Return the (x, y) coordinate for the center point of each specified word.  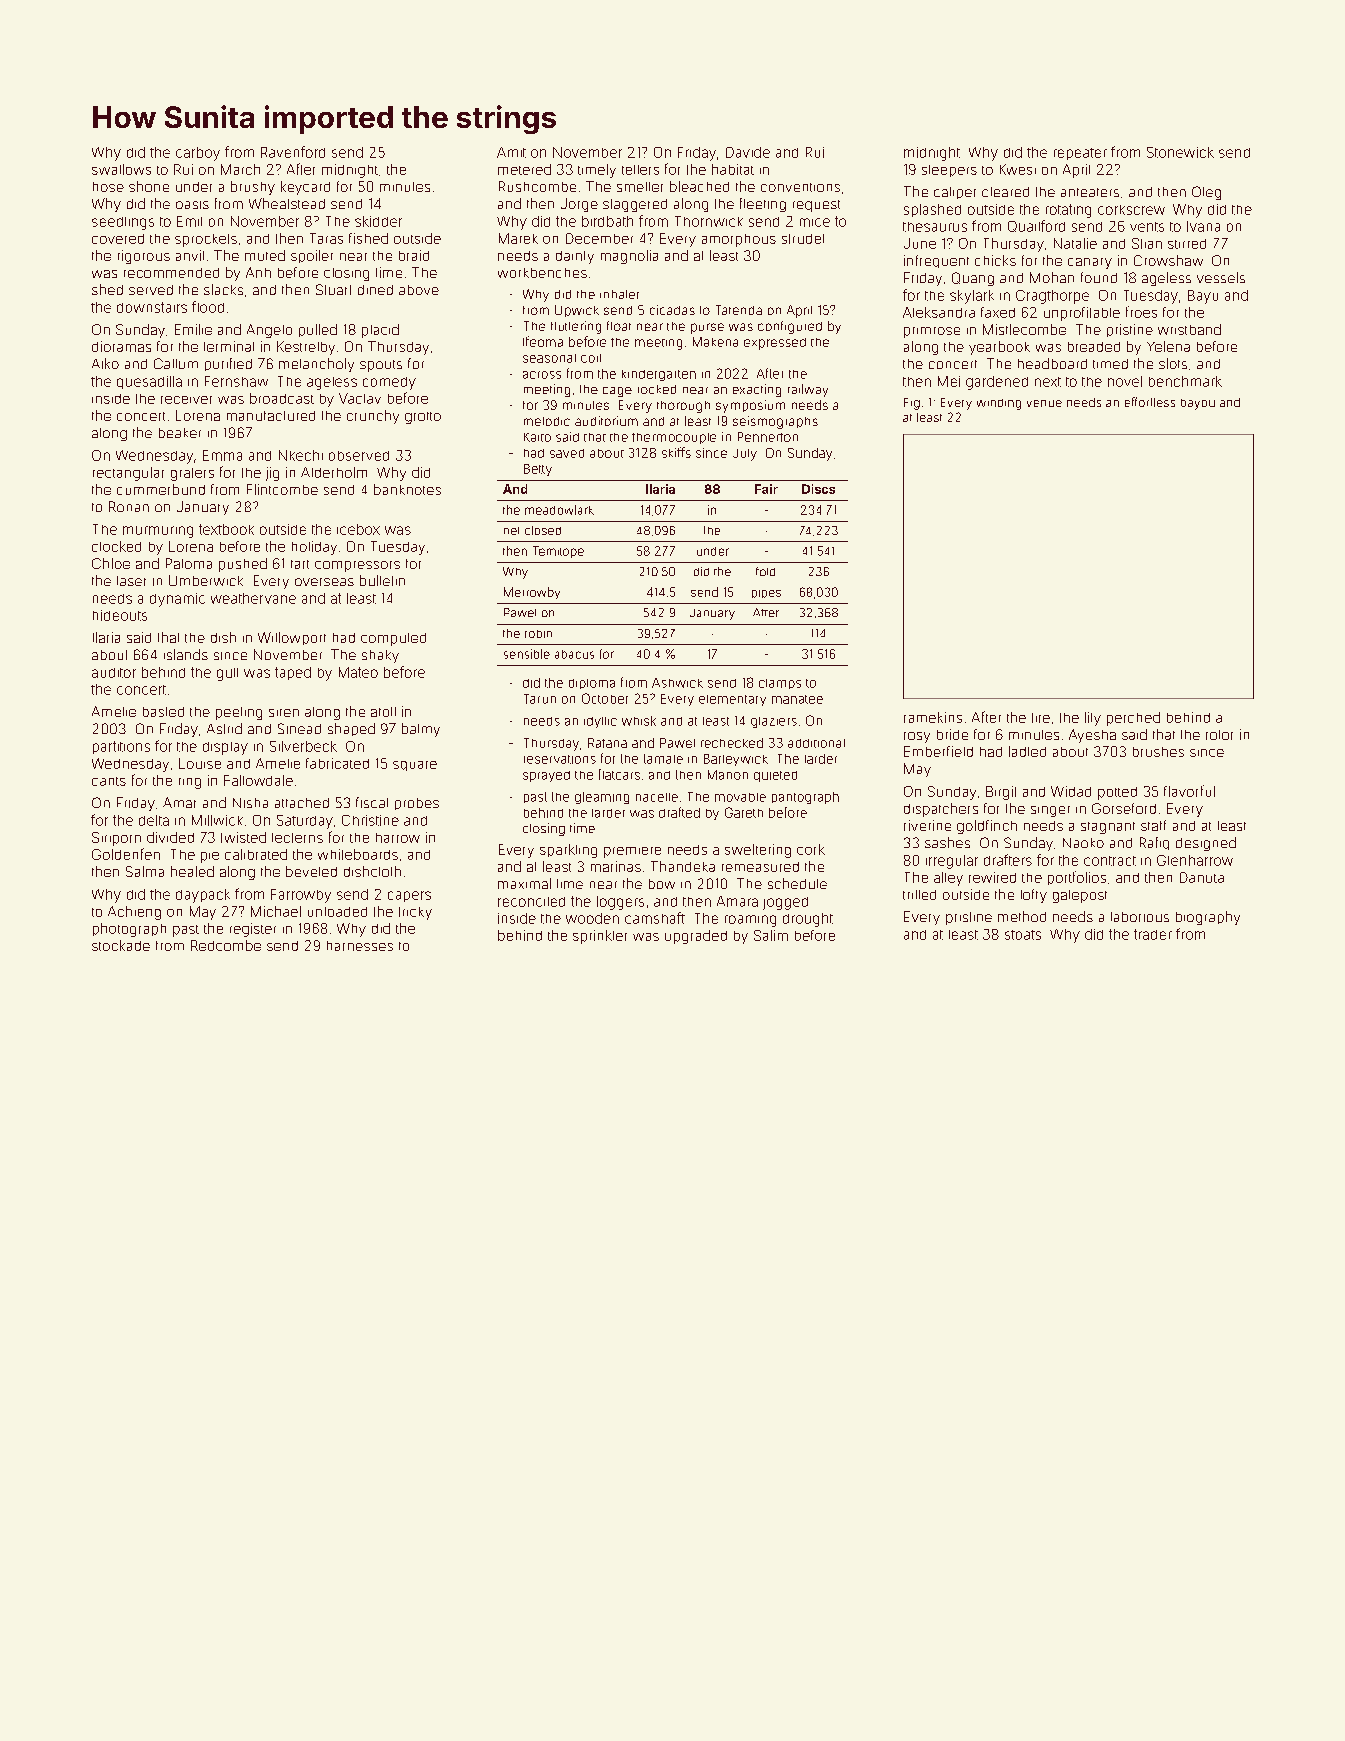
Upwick (577, 311)
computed (393, 639)
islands (186, 654)
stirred (1187, 244)
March (240, 169)
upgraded (696, 937)
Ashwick (677, 683)
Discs (818, 489)
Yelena (1168, 346)
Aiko (105, 363)
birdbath (607, 221)
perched (1133, 719)
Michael (276, 911)
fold (765, 571)
